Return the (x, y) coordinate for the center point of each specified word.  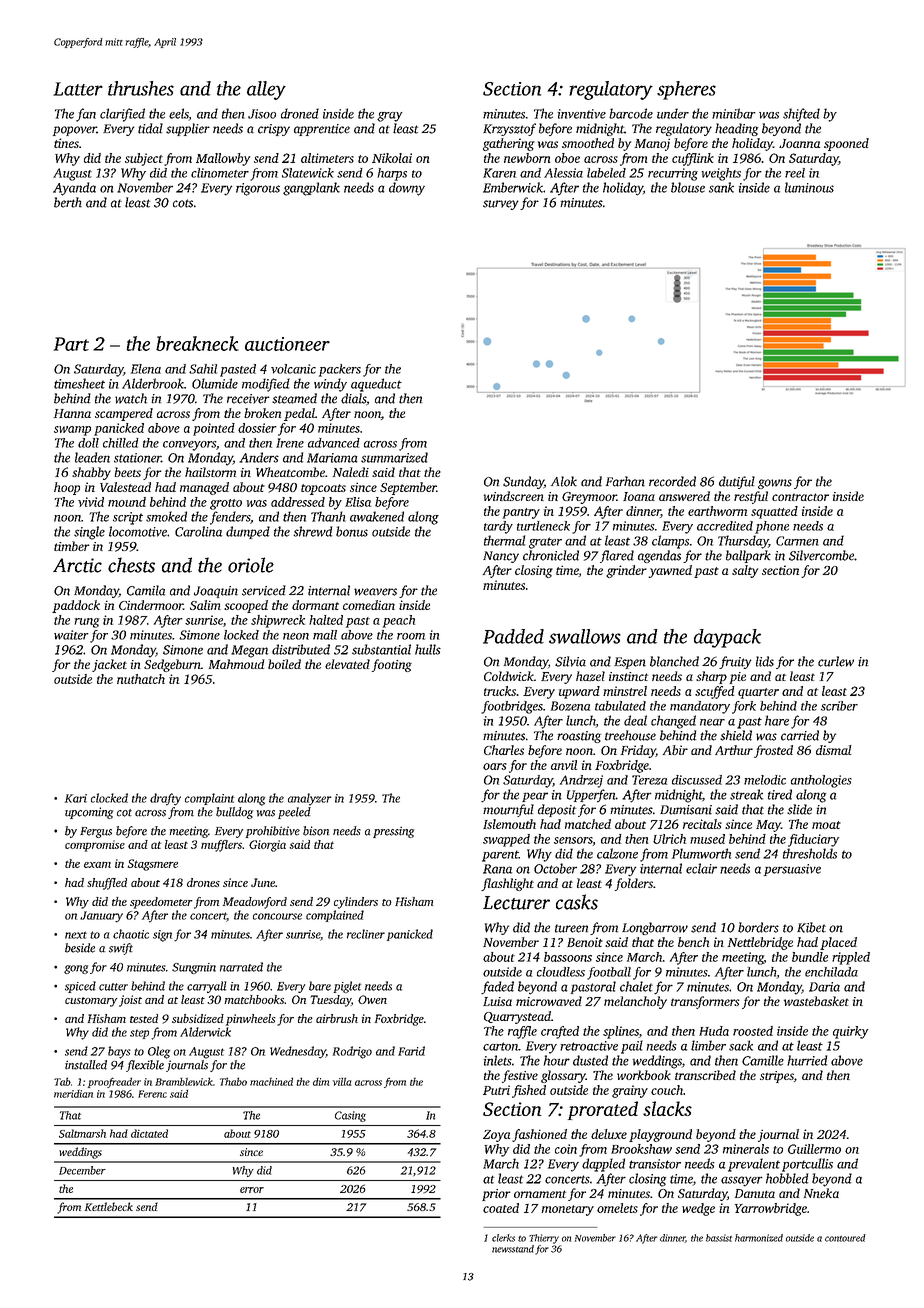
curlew (836, 661)
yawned (670, 571)
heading (736, 129)
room (411, 636)
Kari (76, 798)
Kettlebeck (109, 1206)
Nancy (501, 557)
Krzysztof (509, 129)
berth (68, 202)
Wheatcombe (290, 472)
